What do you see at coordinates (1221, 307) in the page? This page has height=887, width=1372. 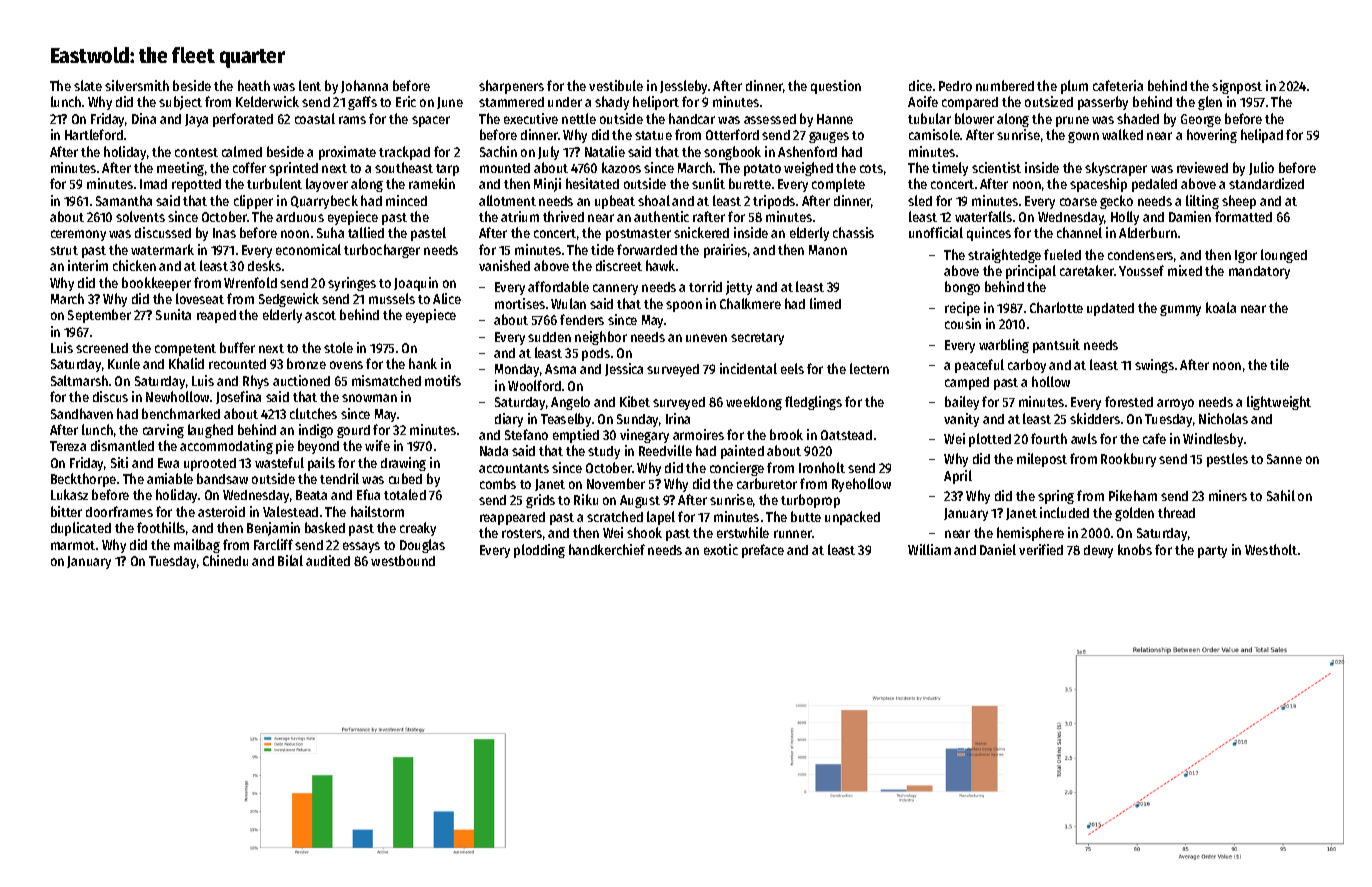 I see `koala` at bounding box center [1221, 307].
